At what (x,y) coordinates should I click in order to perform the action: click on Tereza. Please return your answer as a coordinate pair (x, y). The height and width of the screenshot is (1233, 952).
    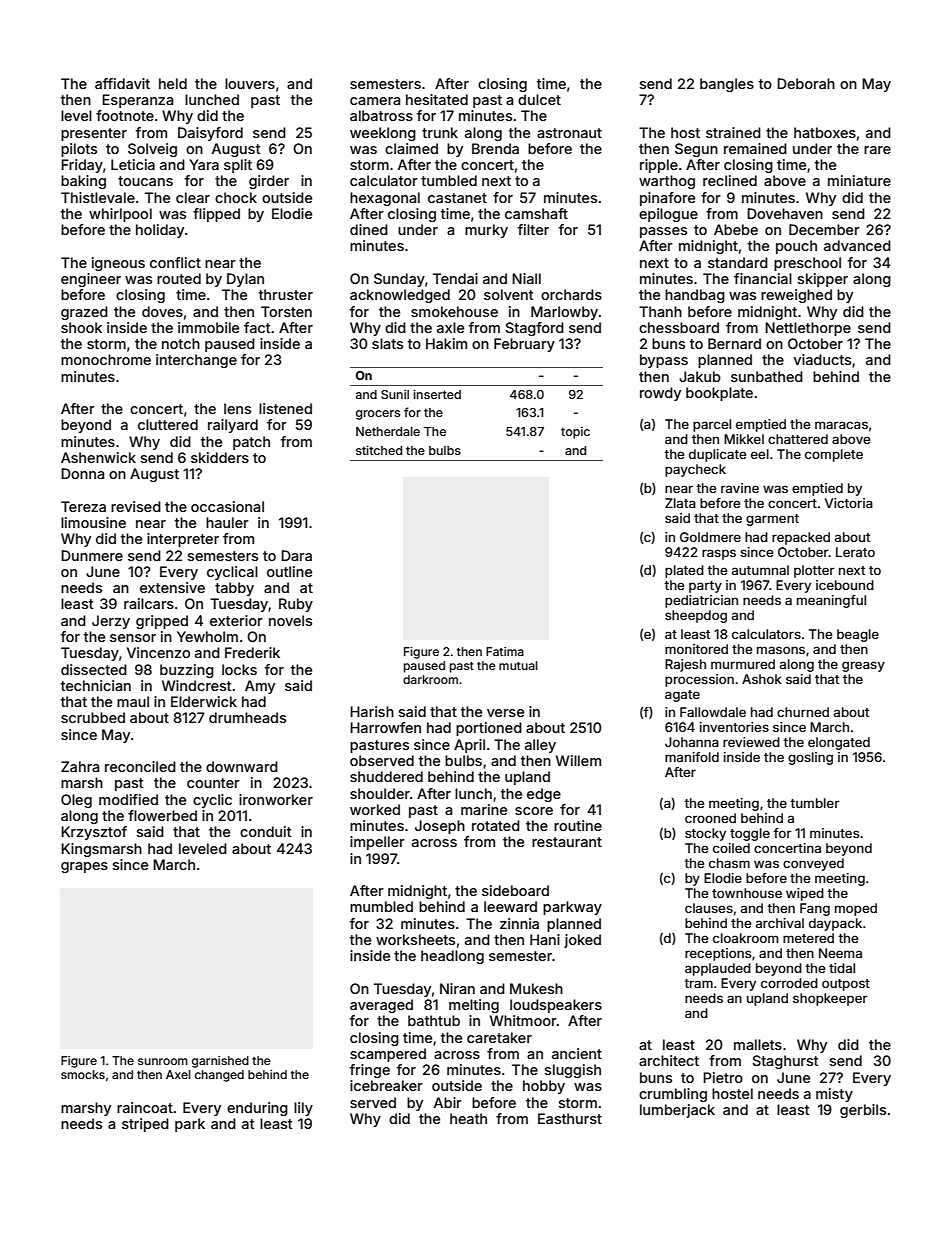
    Looking at the image, I should click on (83, 506).
